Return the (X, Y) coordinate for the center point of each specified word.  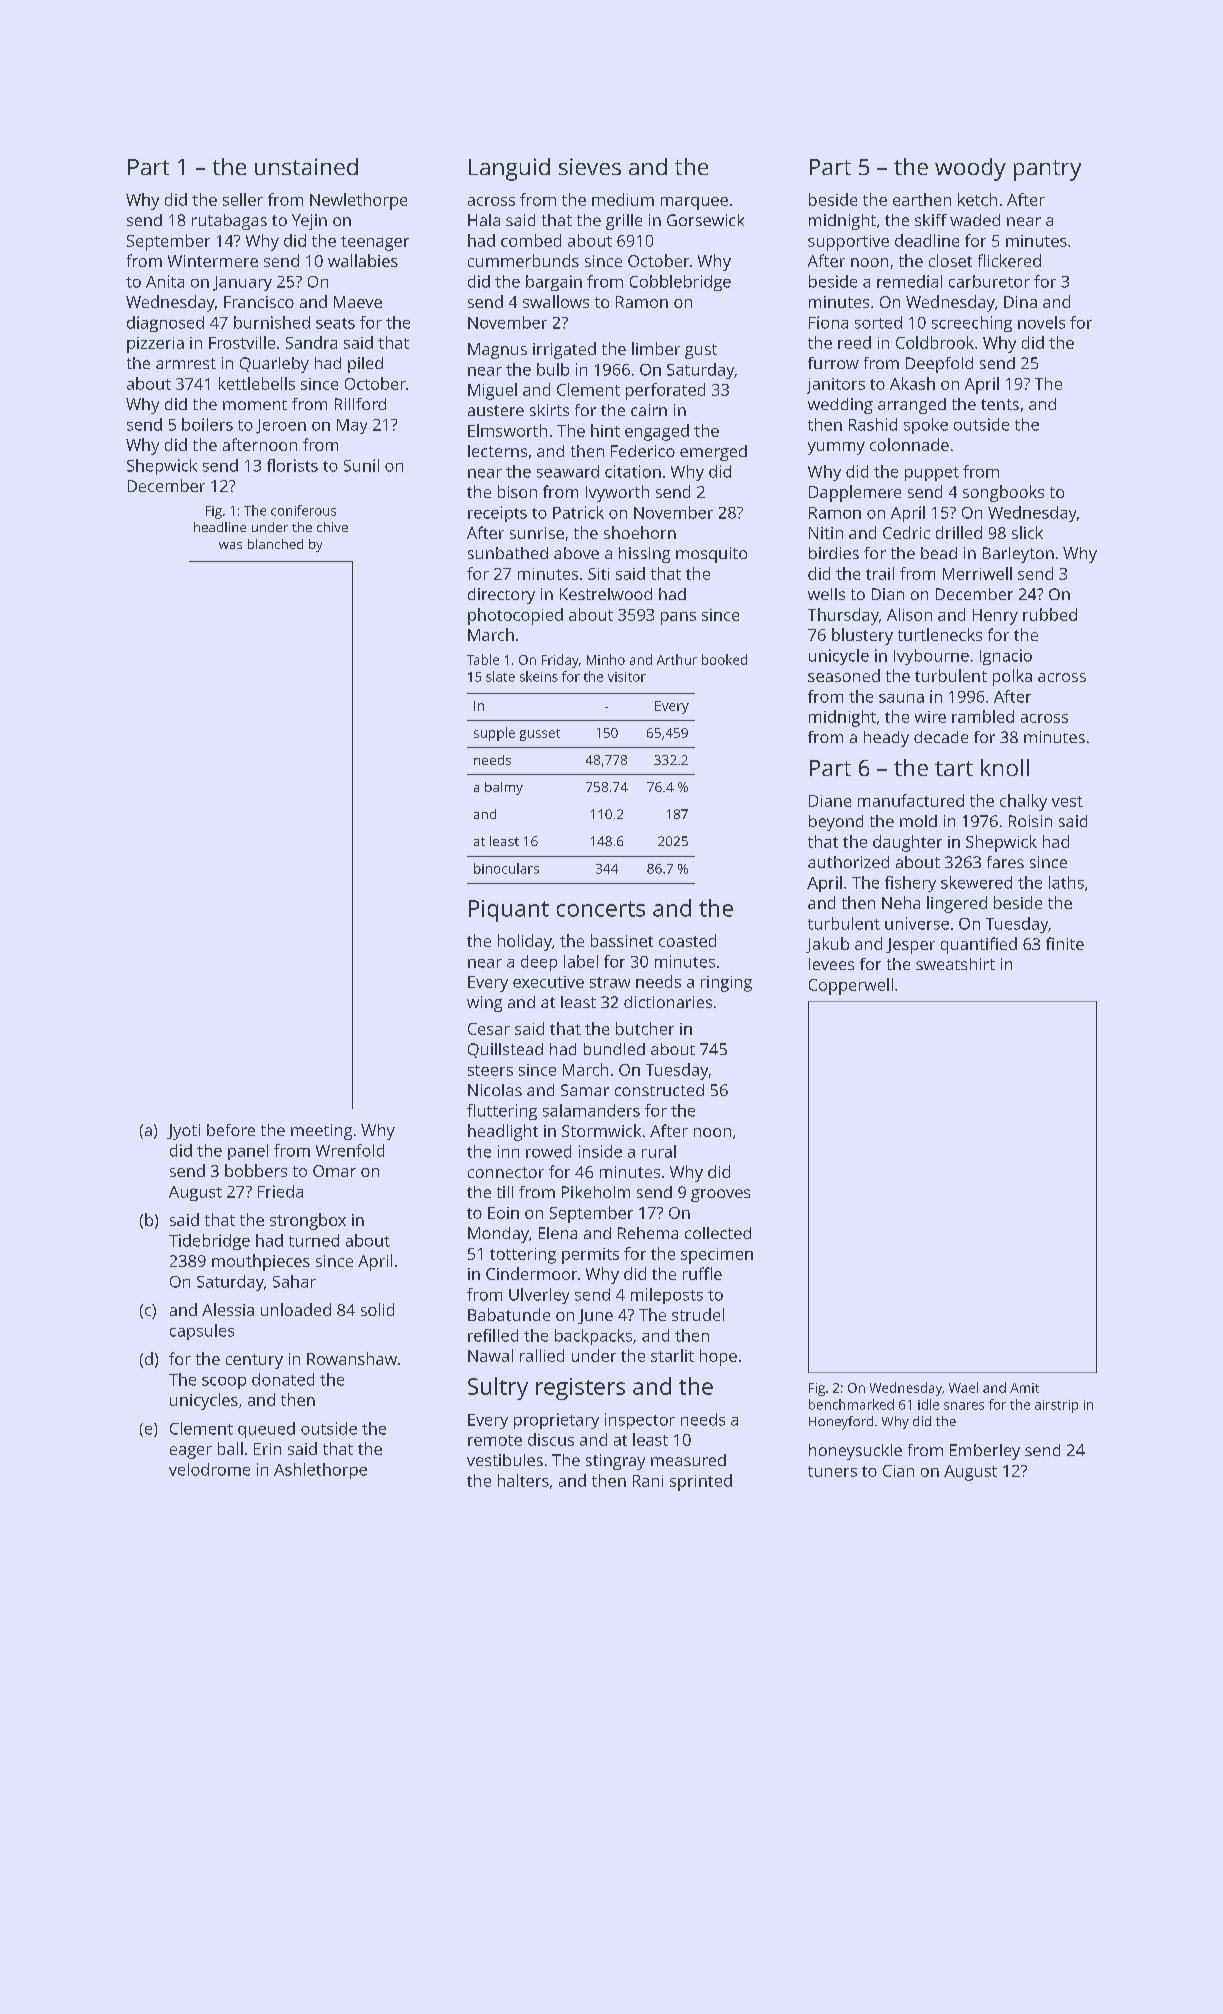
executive (548, 982)
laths (1066, 882)
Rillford (360, 404)
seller (243, 199)
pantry (1047, 170)
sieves (590, 166)
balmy (504, 788)
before (231, 1130)
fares (1005, 862)
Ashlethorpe (320, 1471)
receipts (497, 514)
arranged (912, 406)
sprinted (701, 1482)
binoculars (506, 868)
